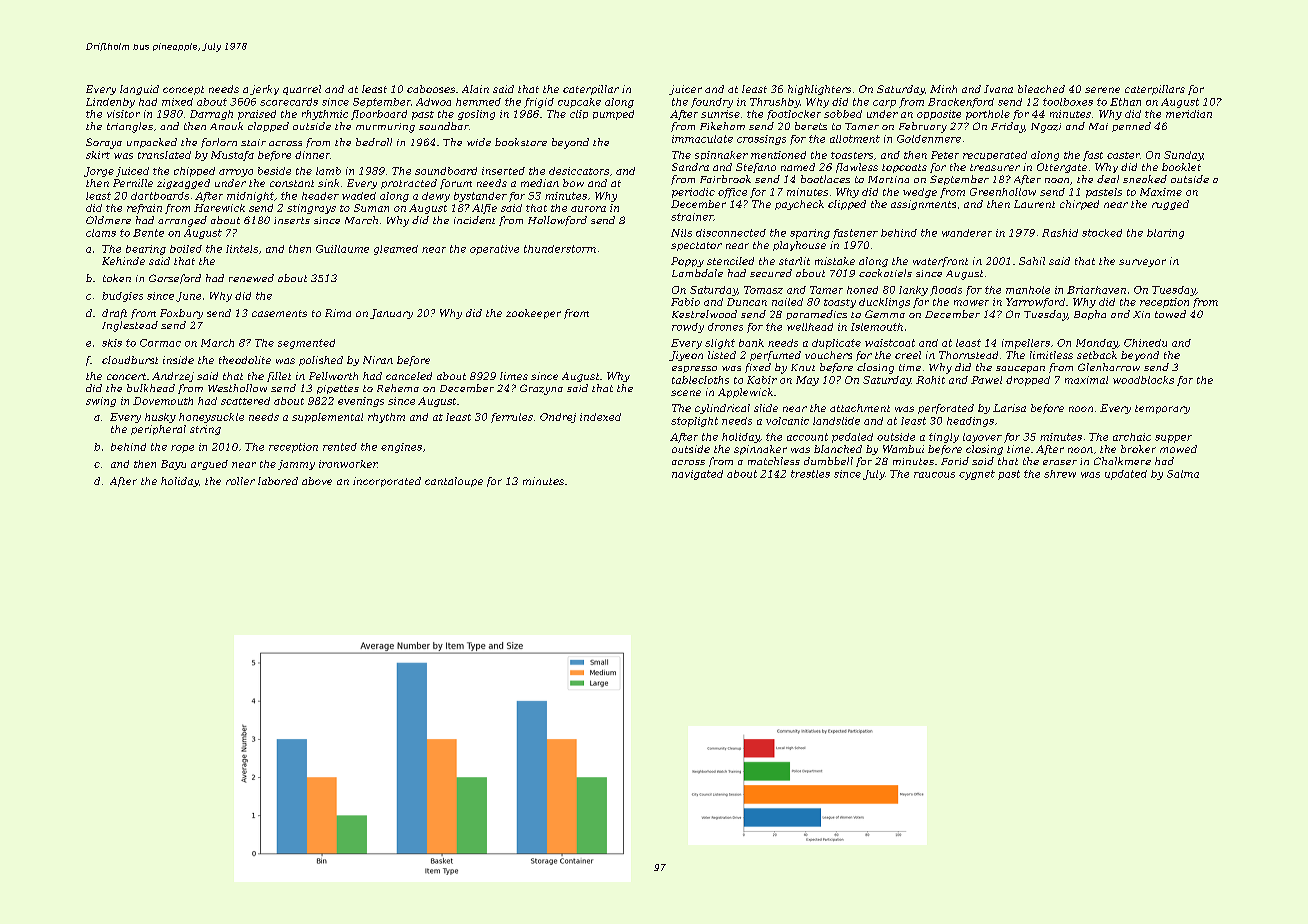 The height and width of the screenshot is (924, 1308). Describe the element at coordinates (182, 449) in the screenshot. I see `rope` at that location.
